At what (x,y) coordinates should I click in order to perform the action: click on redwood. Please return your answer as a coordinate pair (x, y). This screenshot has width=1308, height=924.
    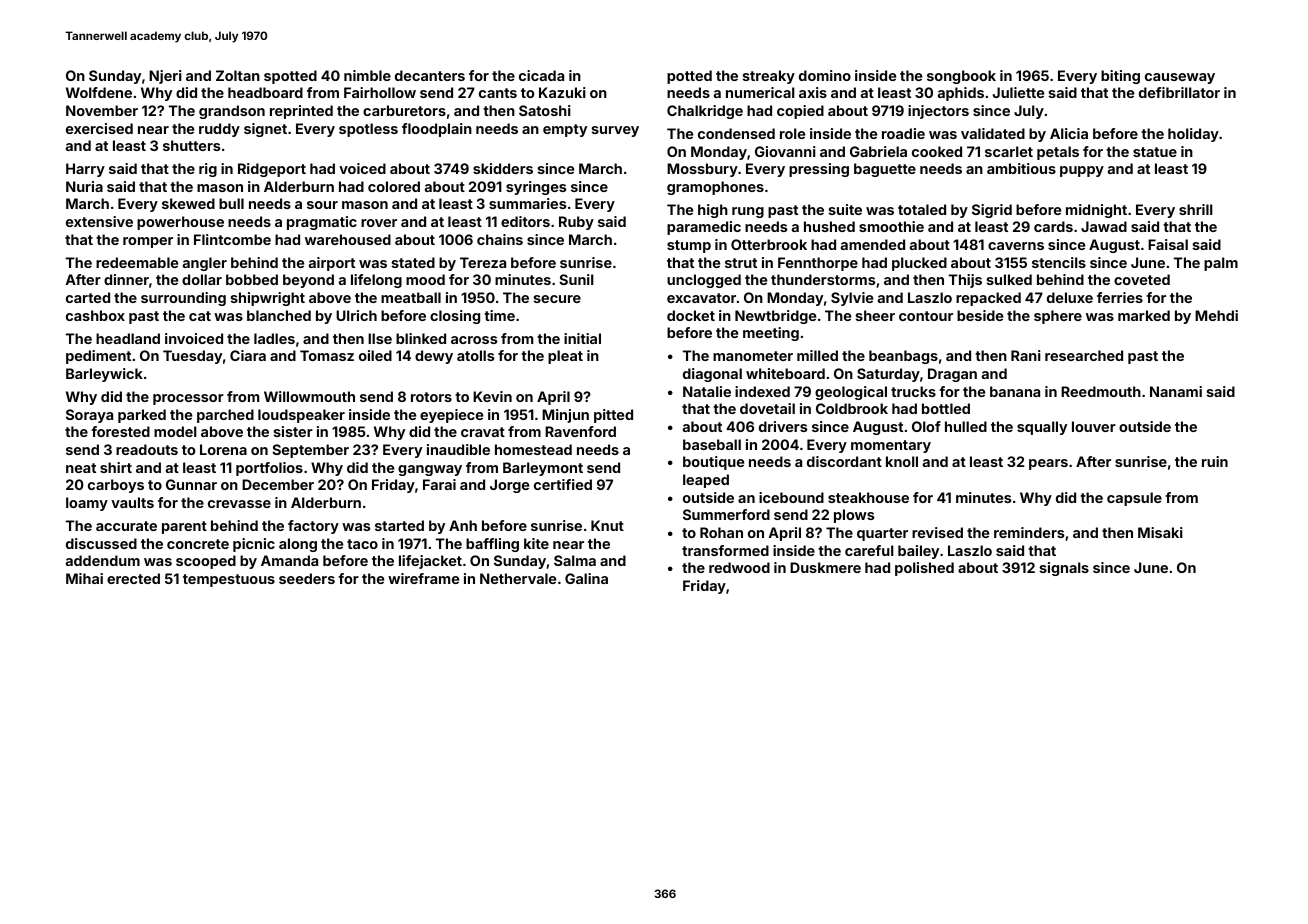
    Looking at the image, I should click on (739, 567).
